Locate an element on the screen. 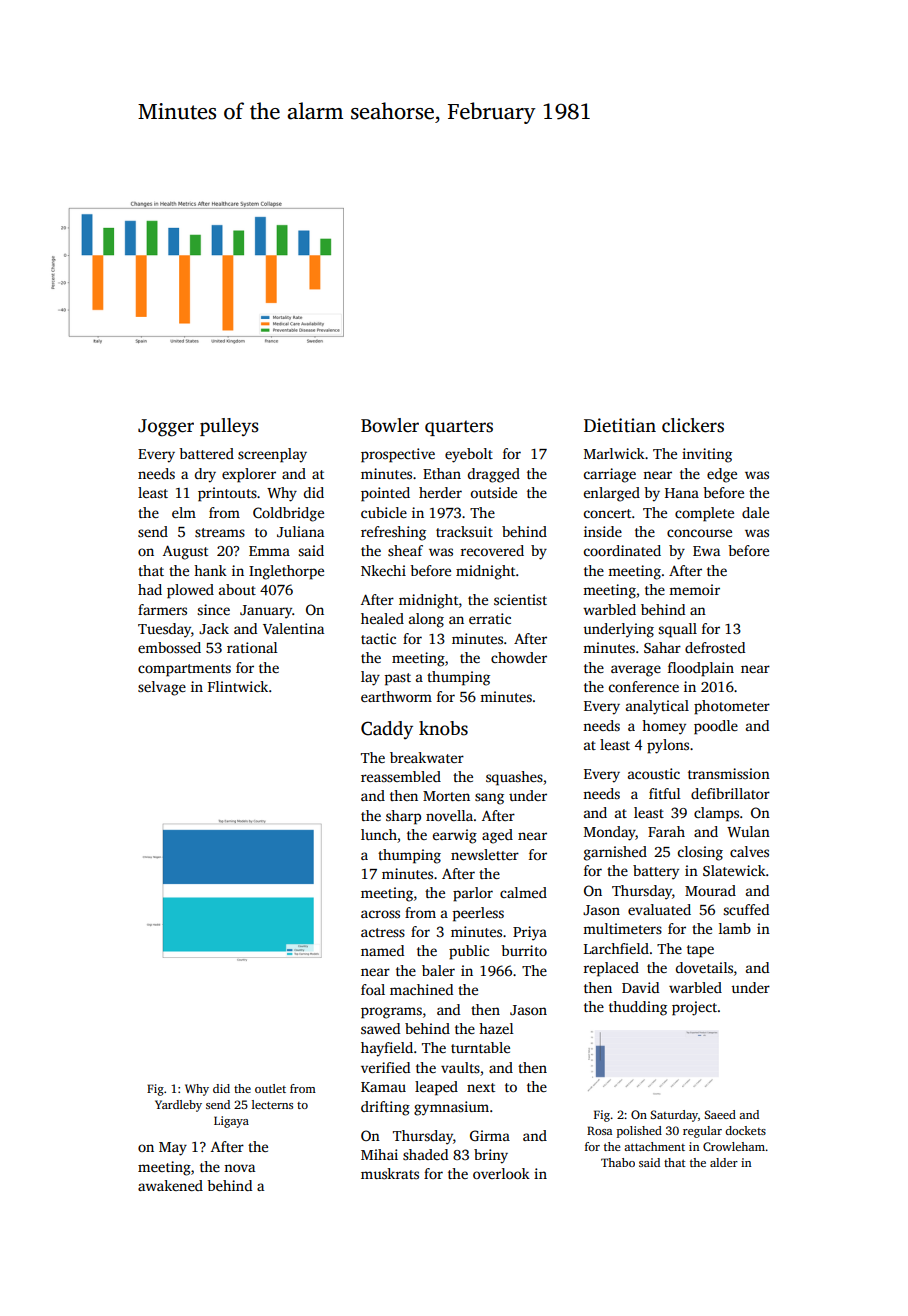 This screenshot has width=908, height=1316. along is located at coordinates (426, 620).
